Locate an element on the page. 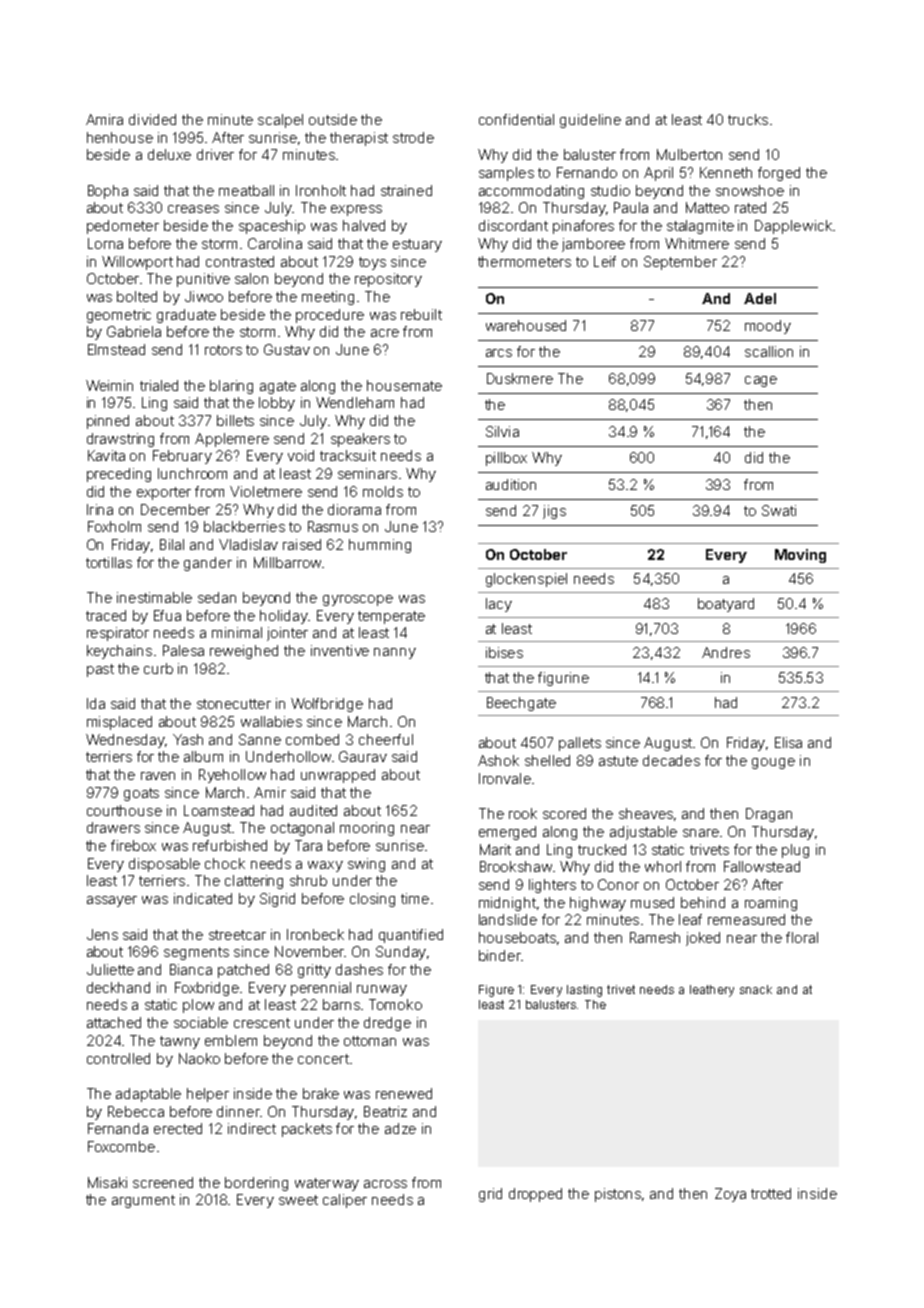 The image size is (924, 1308). dropped is located at coordinates (535, 1195).
